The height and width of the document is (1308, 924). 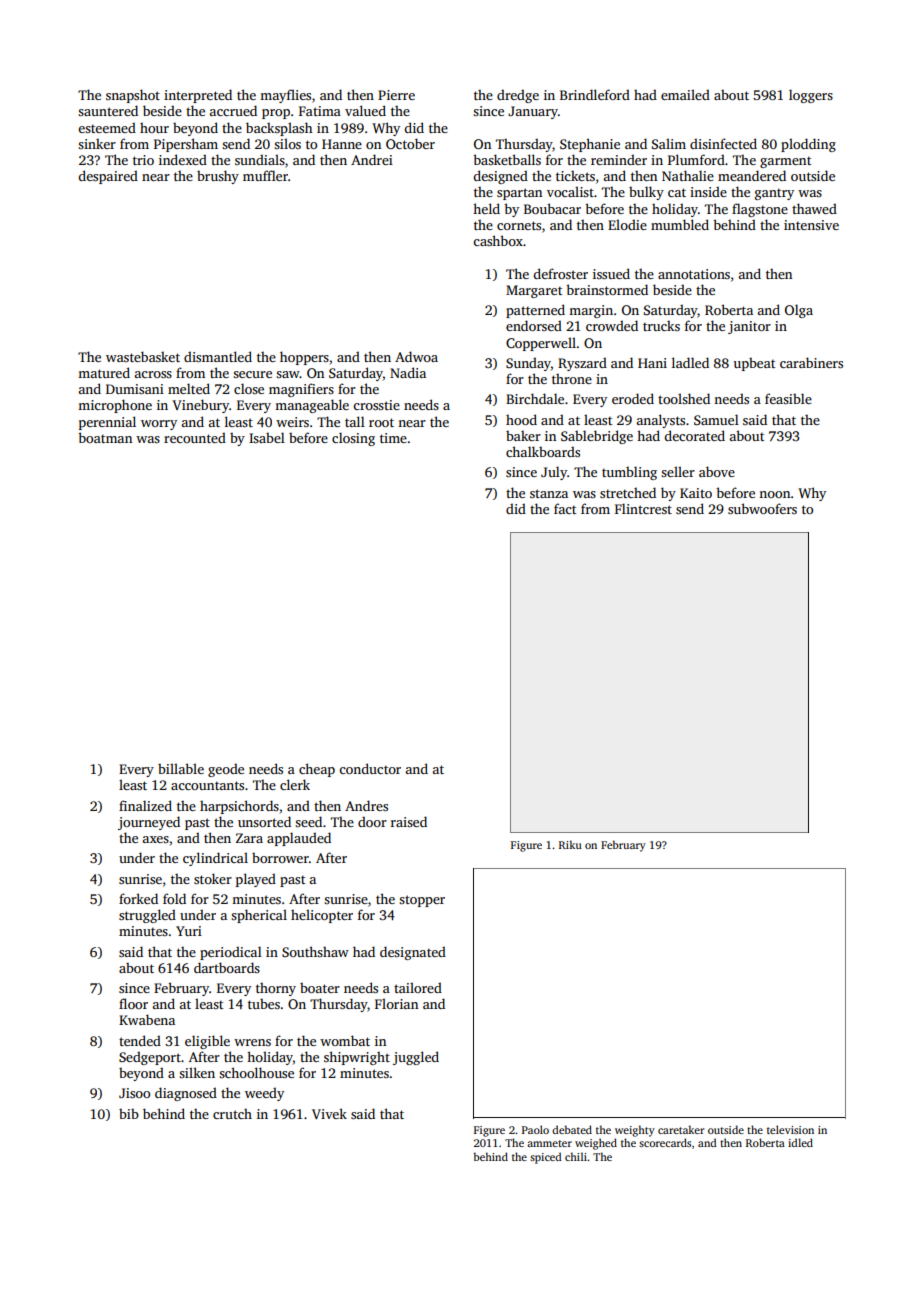 I want to click on interpreted, so click(x=198, y=96).
